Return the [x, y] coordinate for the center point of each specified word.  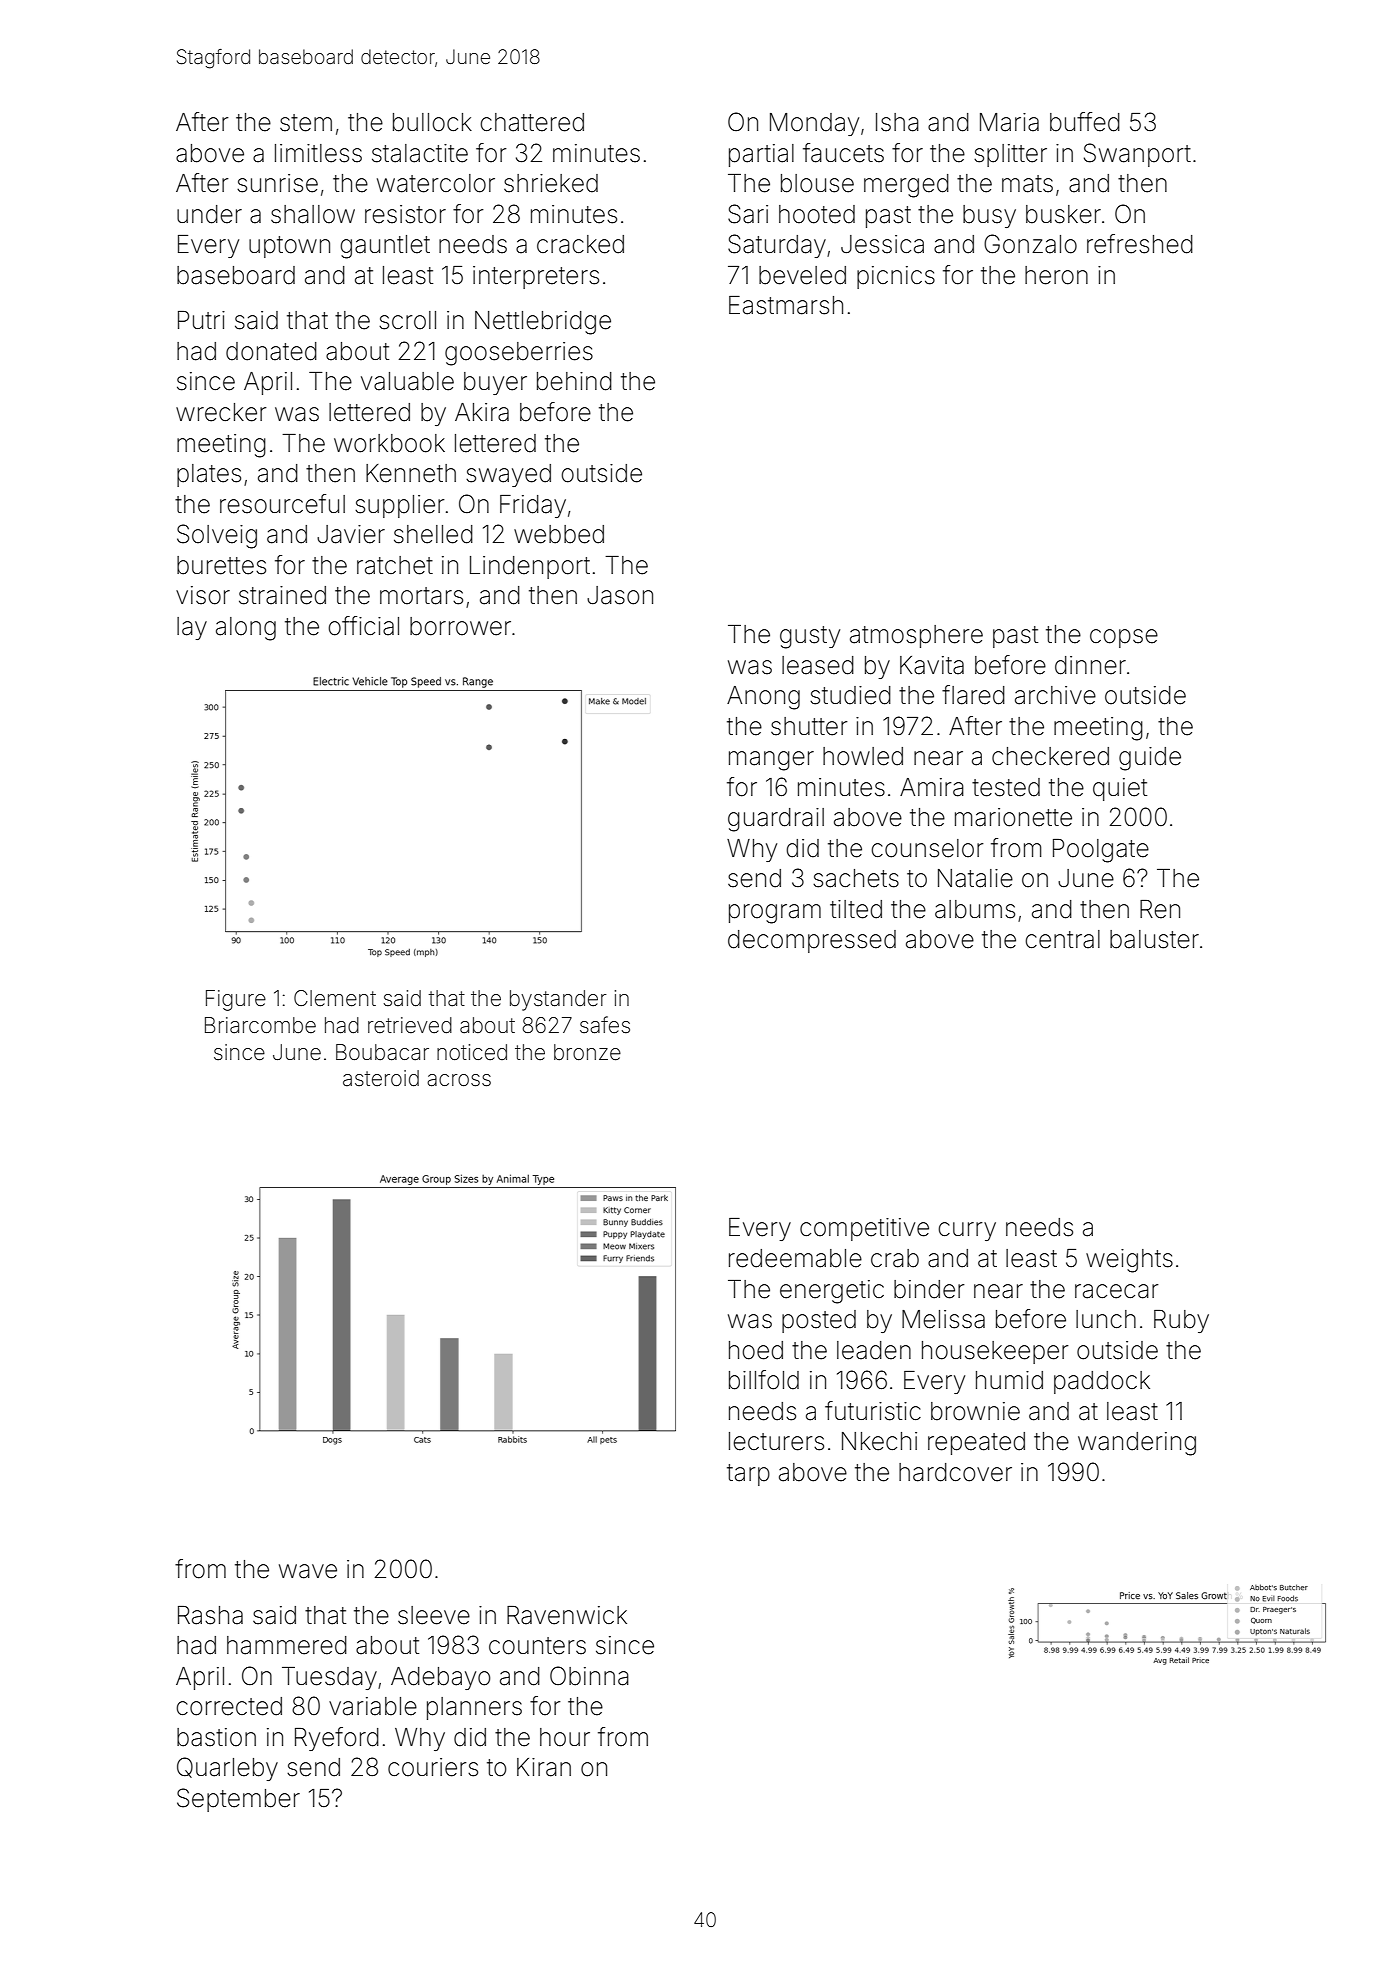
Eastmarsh [786, 305]
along [246, 629]
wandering [1137, 1444]
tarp [748, 1475]
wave [308, 1571]
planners [474, 1708]
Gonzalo [1030, 244]
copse [1124, 638]
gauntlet [385, 247]
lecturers [776, 1441]
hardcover [955, 1472]
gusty [810, 637]
